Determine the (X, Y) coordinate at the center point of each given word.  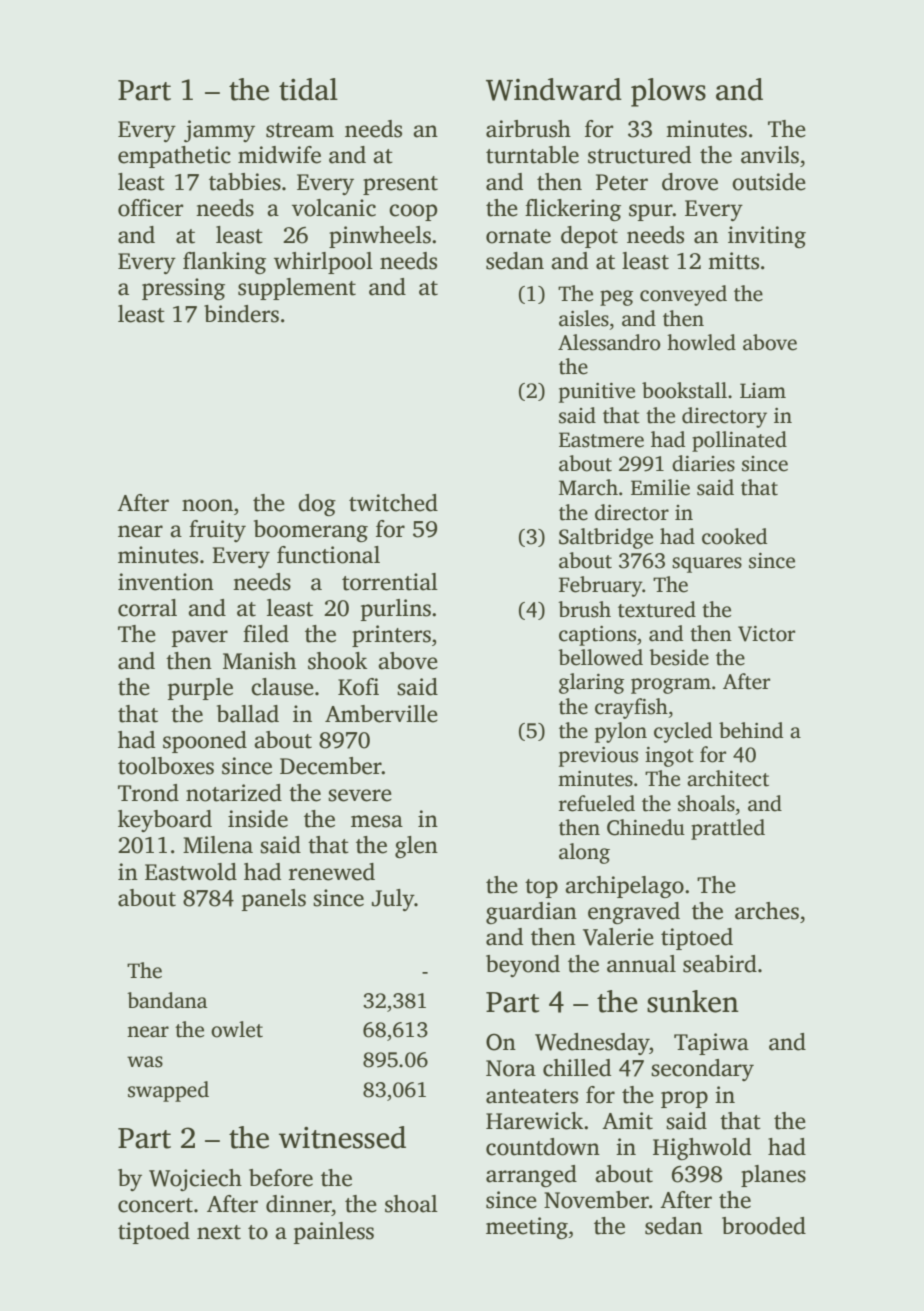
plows (668, 92)
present (400, 185)
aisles (584, 318)
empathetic (174, 157)
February (601, 586)
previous (598, 757)
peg (616, 298)
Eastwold (191, 872)
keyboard (165, 821)
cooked (734, 536)
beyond (523, 966)
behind (751, 730)
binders (241, 314)
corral (147, 608)
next (219, 1232)
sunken (693, 1001)
